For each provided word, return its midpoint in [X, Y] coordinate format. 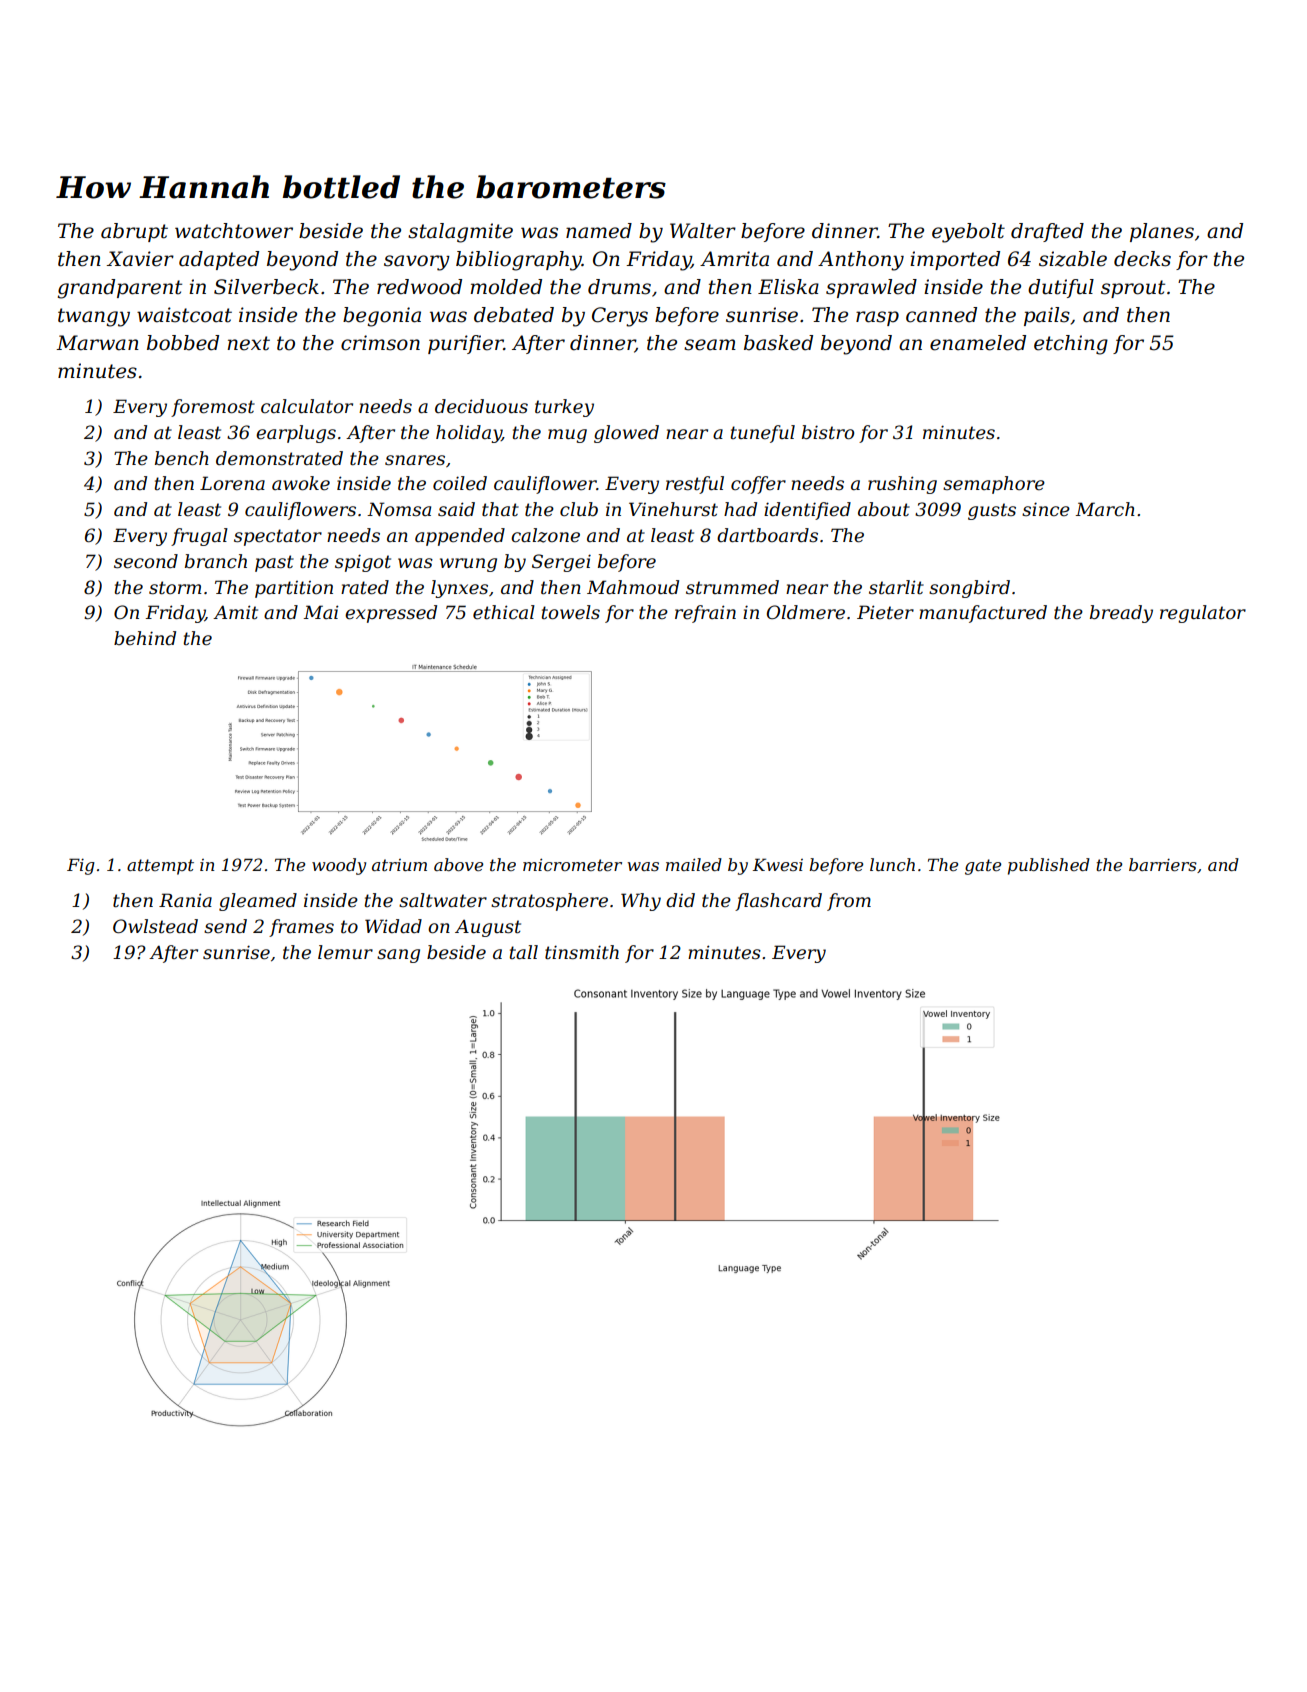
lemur [345, 952]
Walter [703, 231]
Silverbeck [266, 287]
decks [1142, 259]
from [849, 902]
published [1049, 866]
